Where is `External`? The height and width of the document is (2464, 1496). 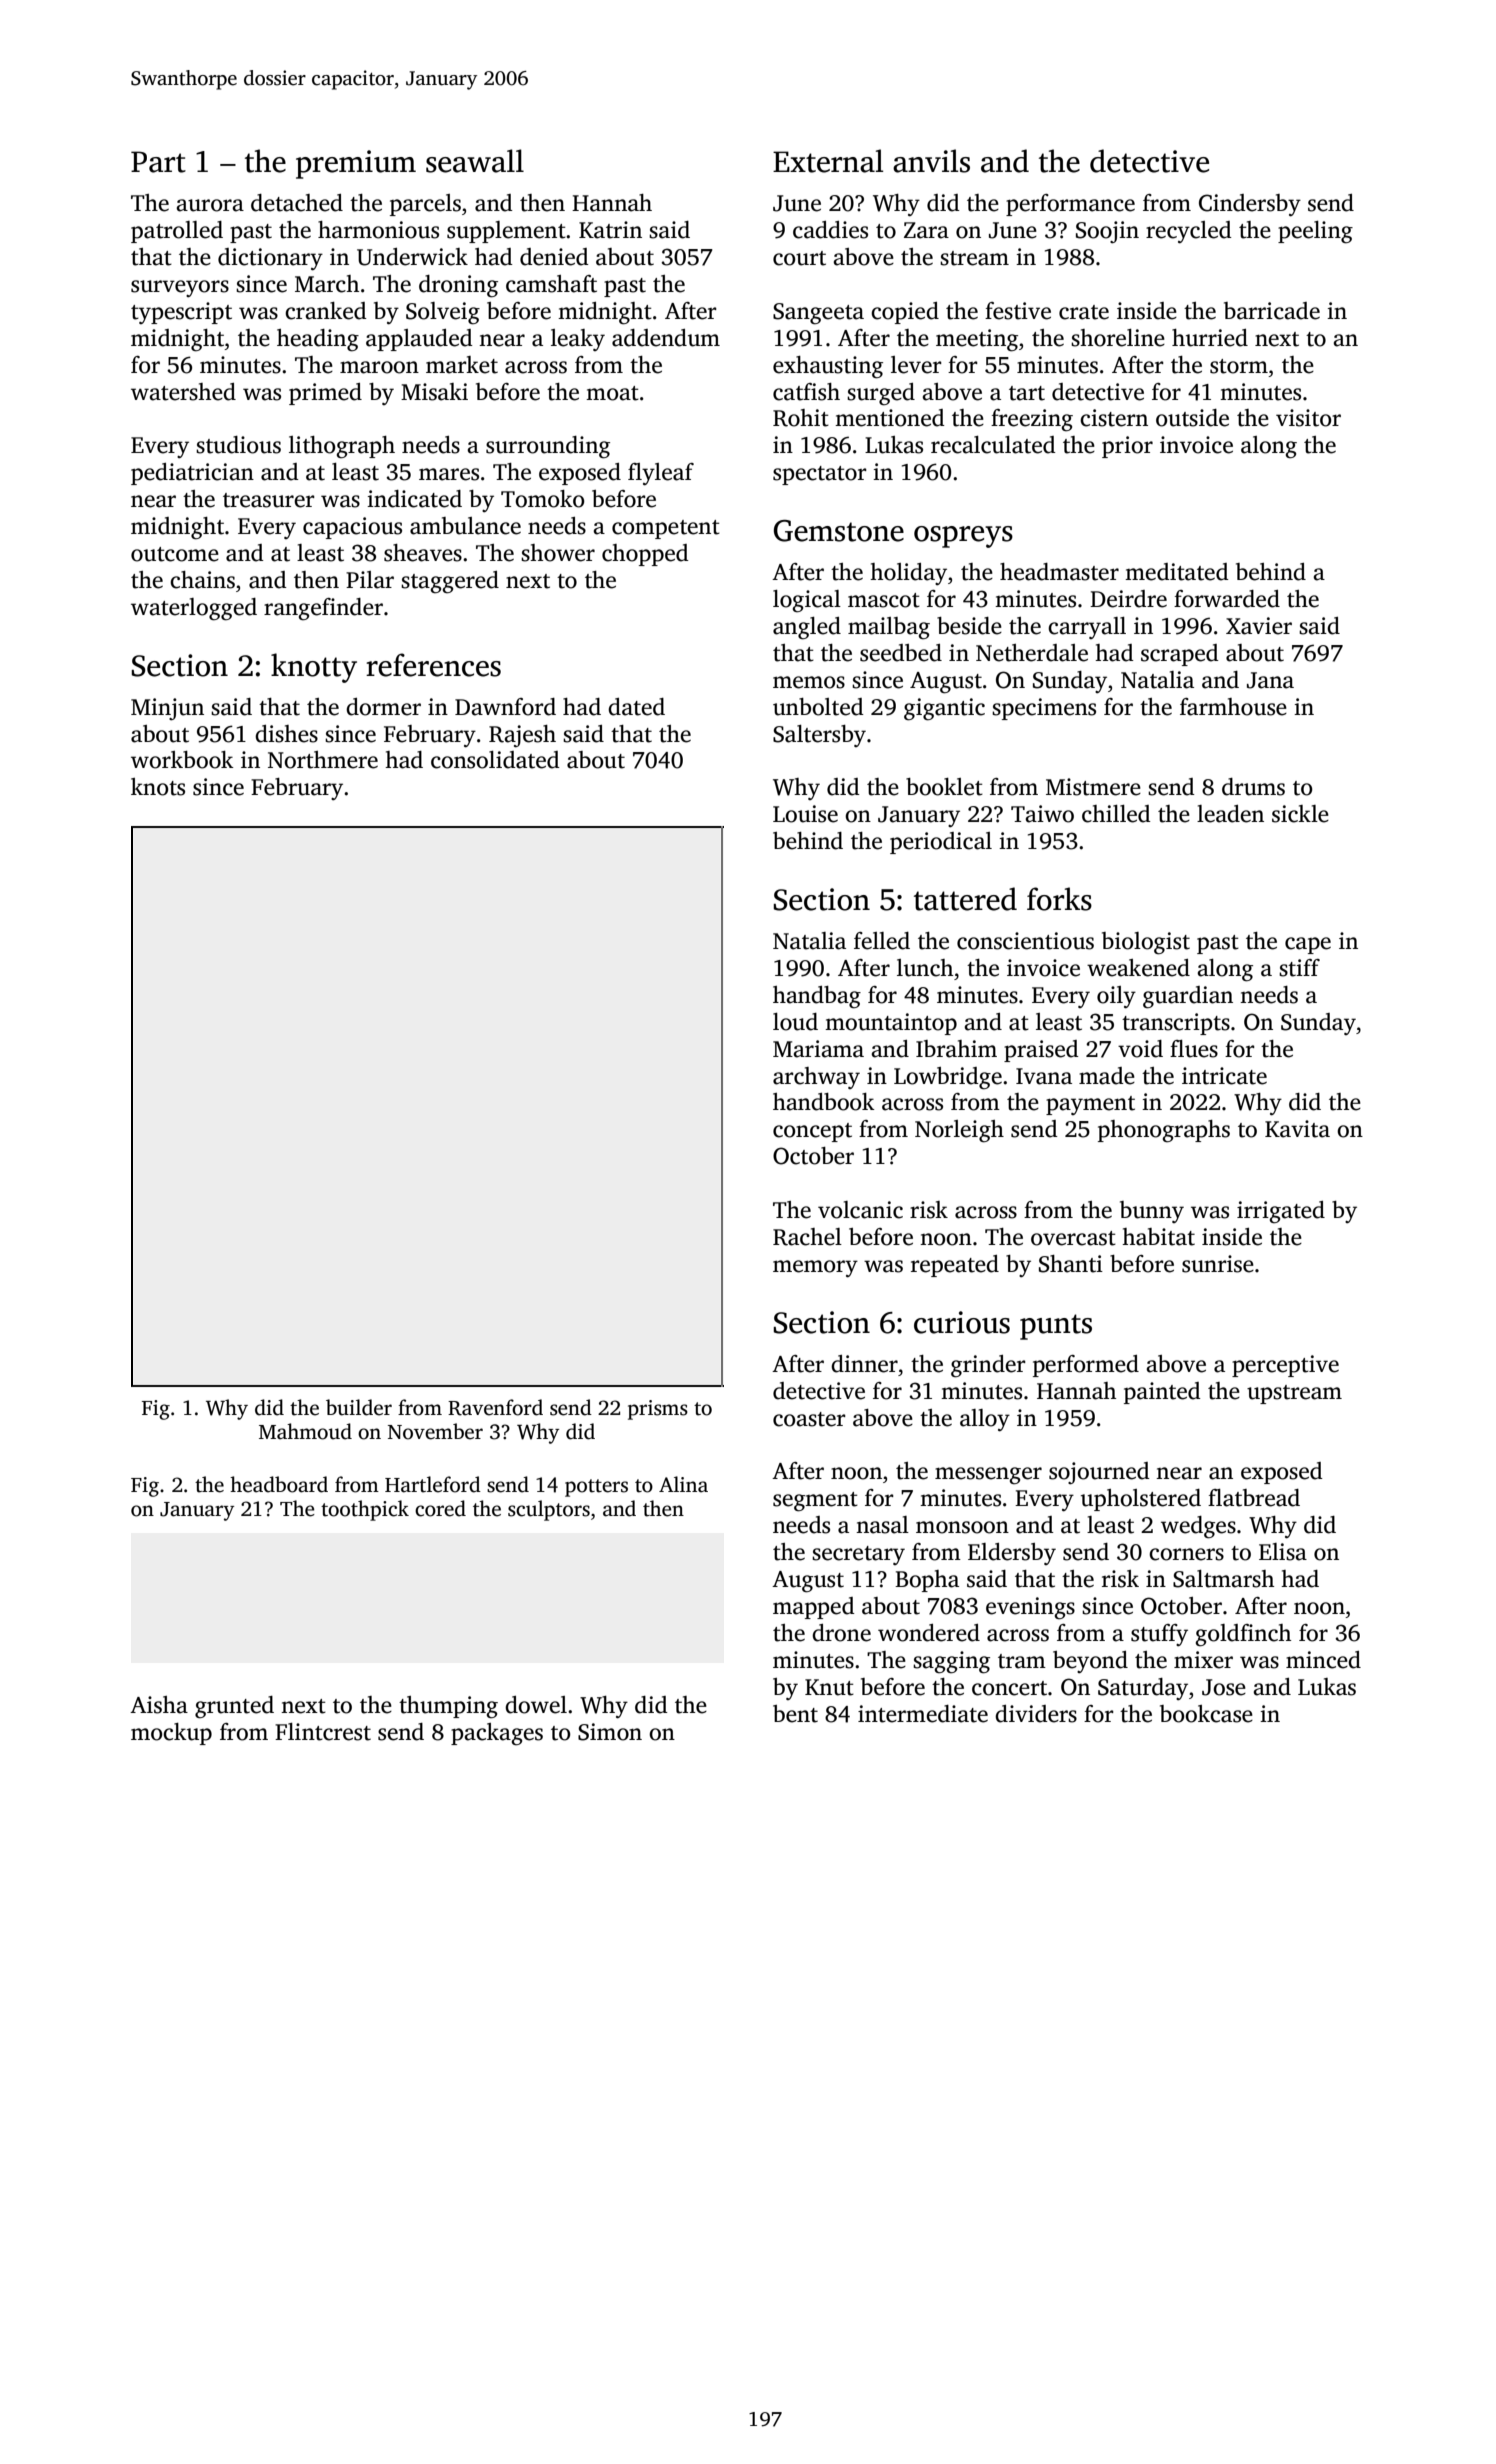
External is located at coordinates (828, 161).
